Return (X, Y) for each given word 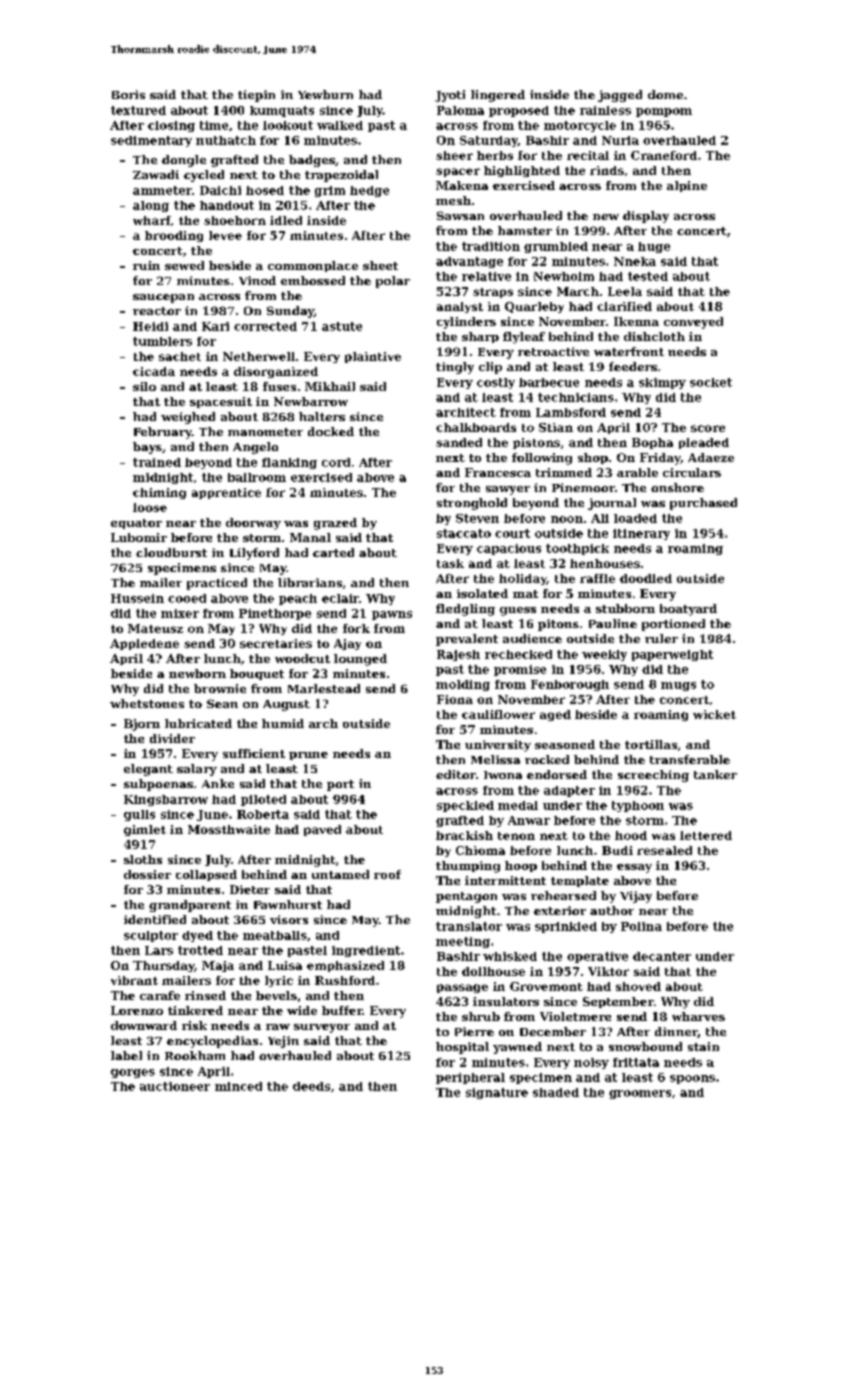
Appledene (144, 644)
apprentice (226, 493)
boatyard (688, 610)
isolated (482, 593)
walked (340, 125)
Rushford (345, 980)
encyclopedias (212, 1042)
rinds (607, 170)
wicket (714, 714)
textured (138, 110)
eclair (340, 598)
